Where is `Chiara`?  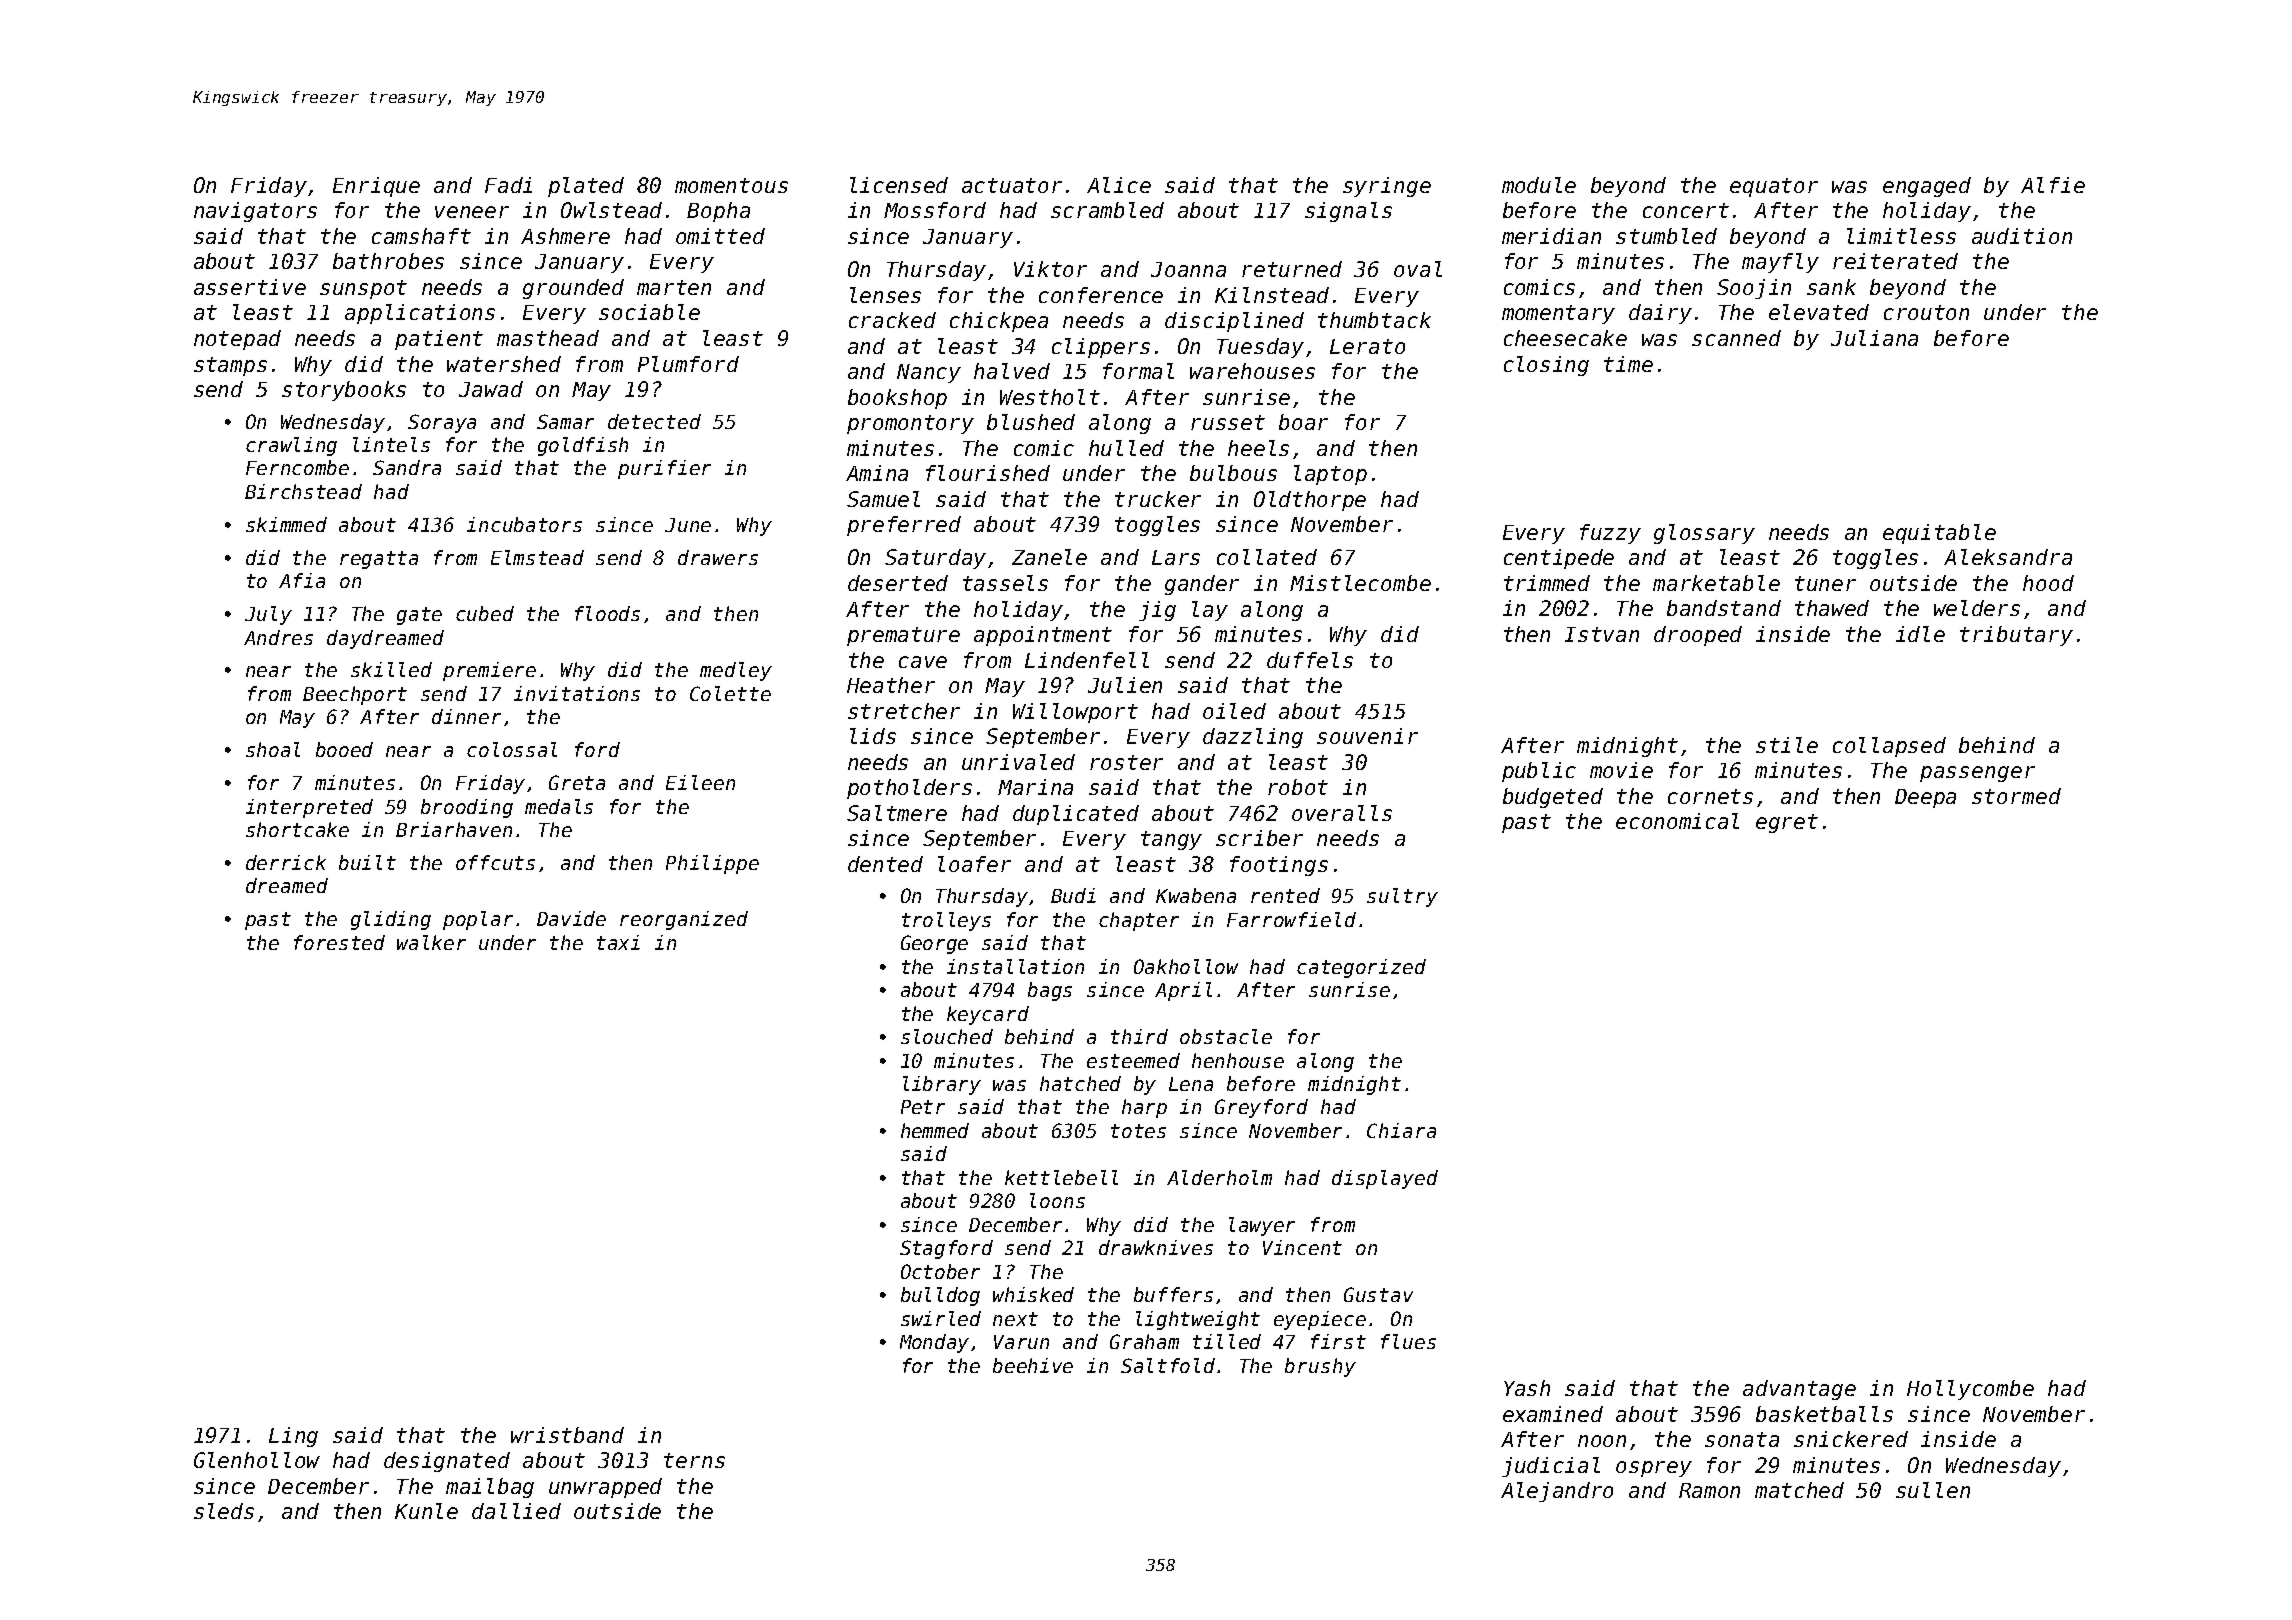
Chiara is located at coordinates (1401, 1130).
